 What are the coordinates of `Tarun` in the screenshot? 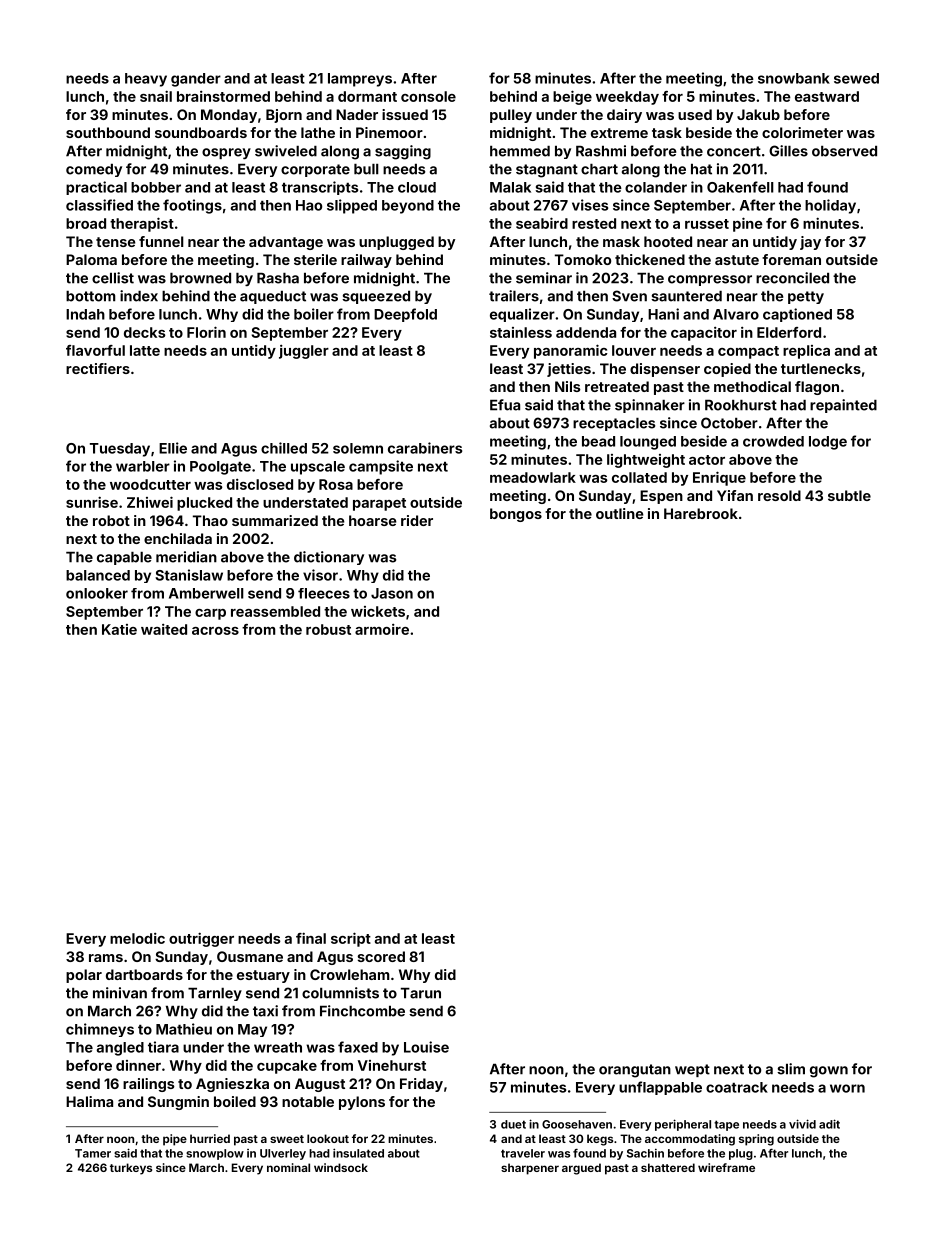 It's located at (421, 993).
